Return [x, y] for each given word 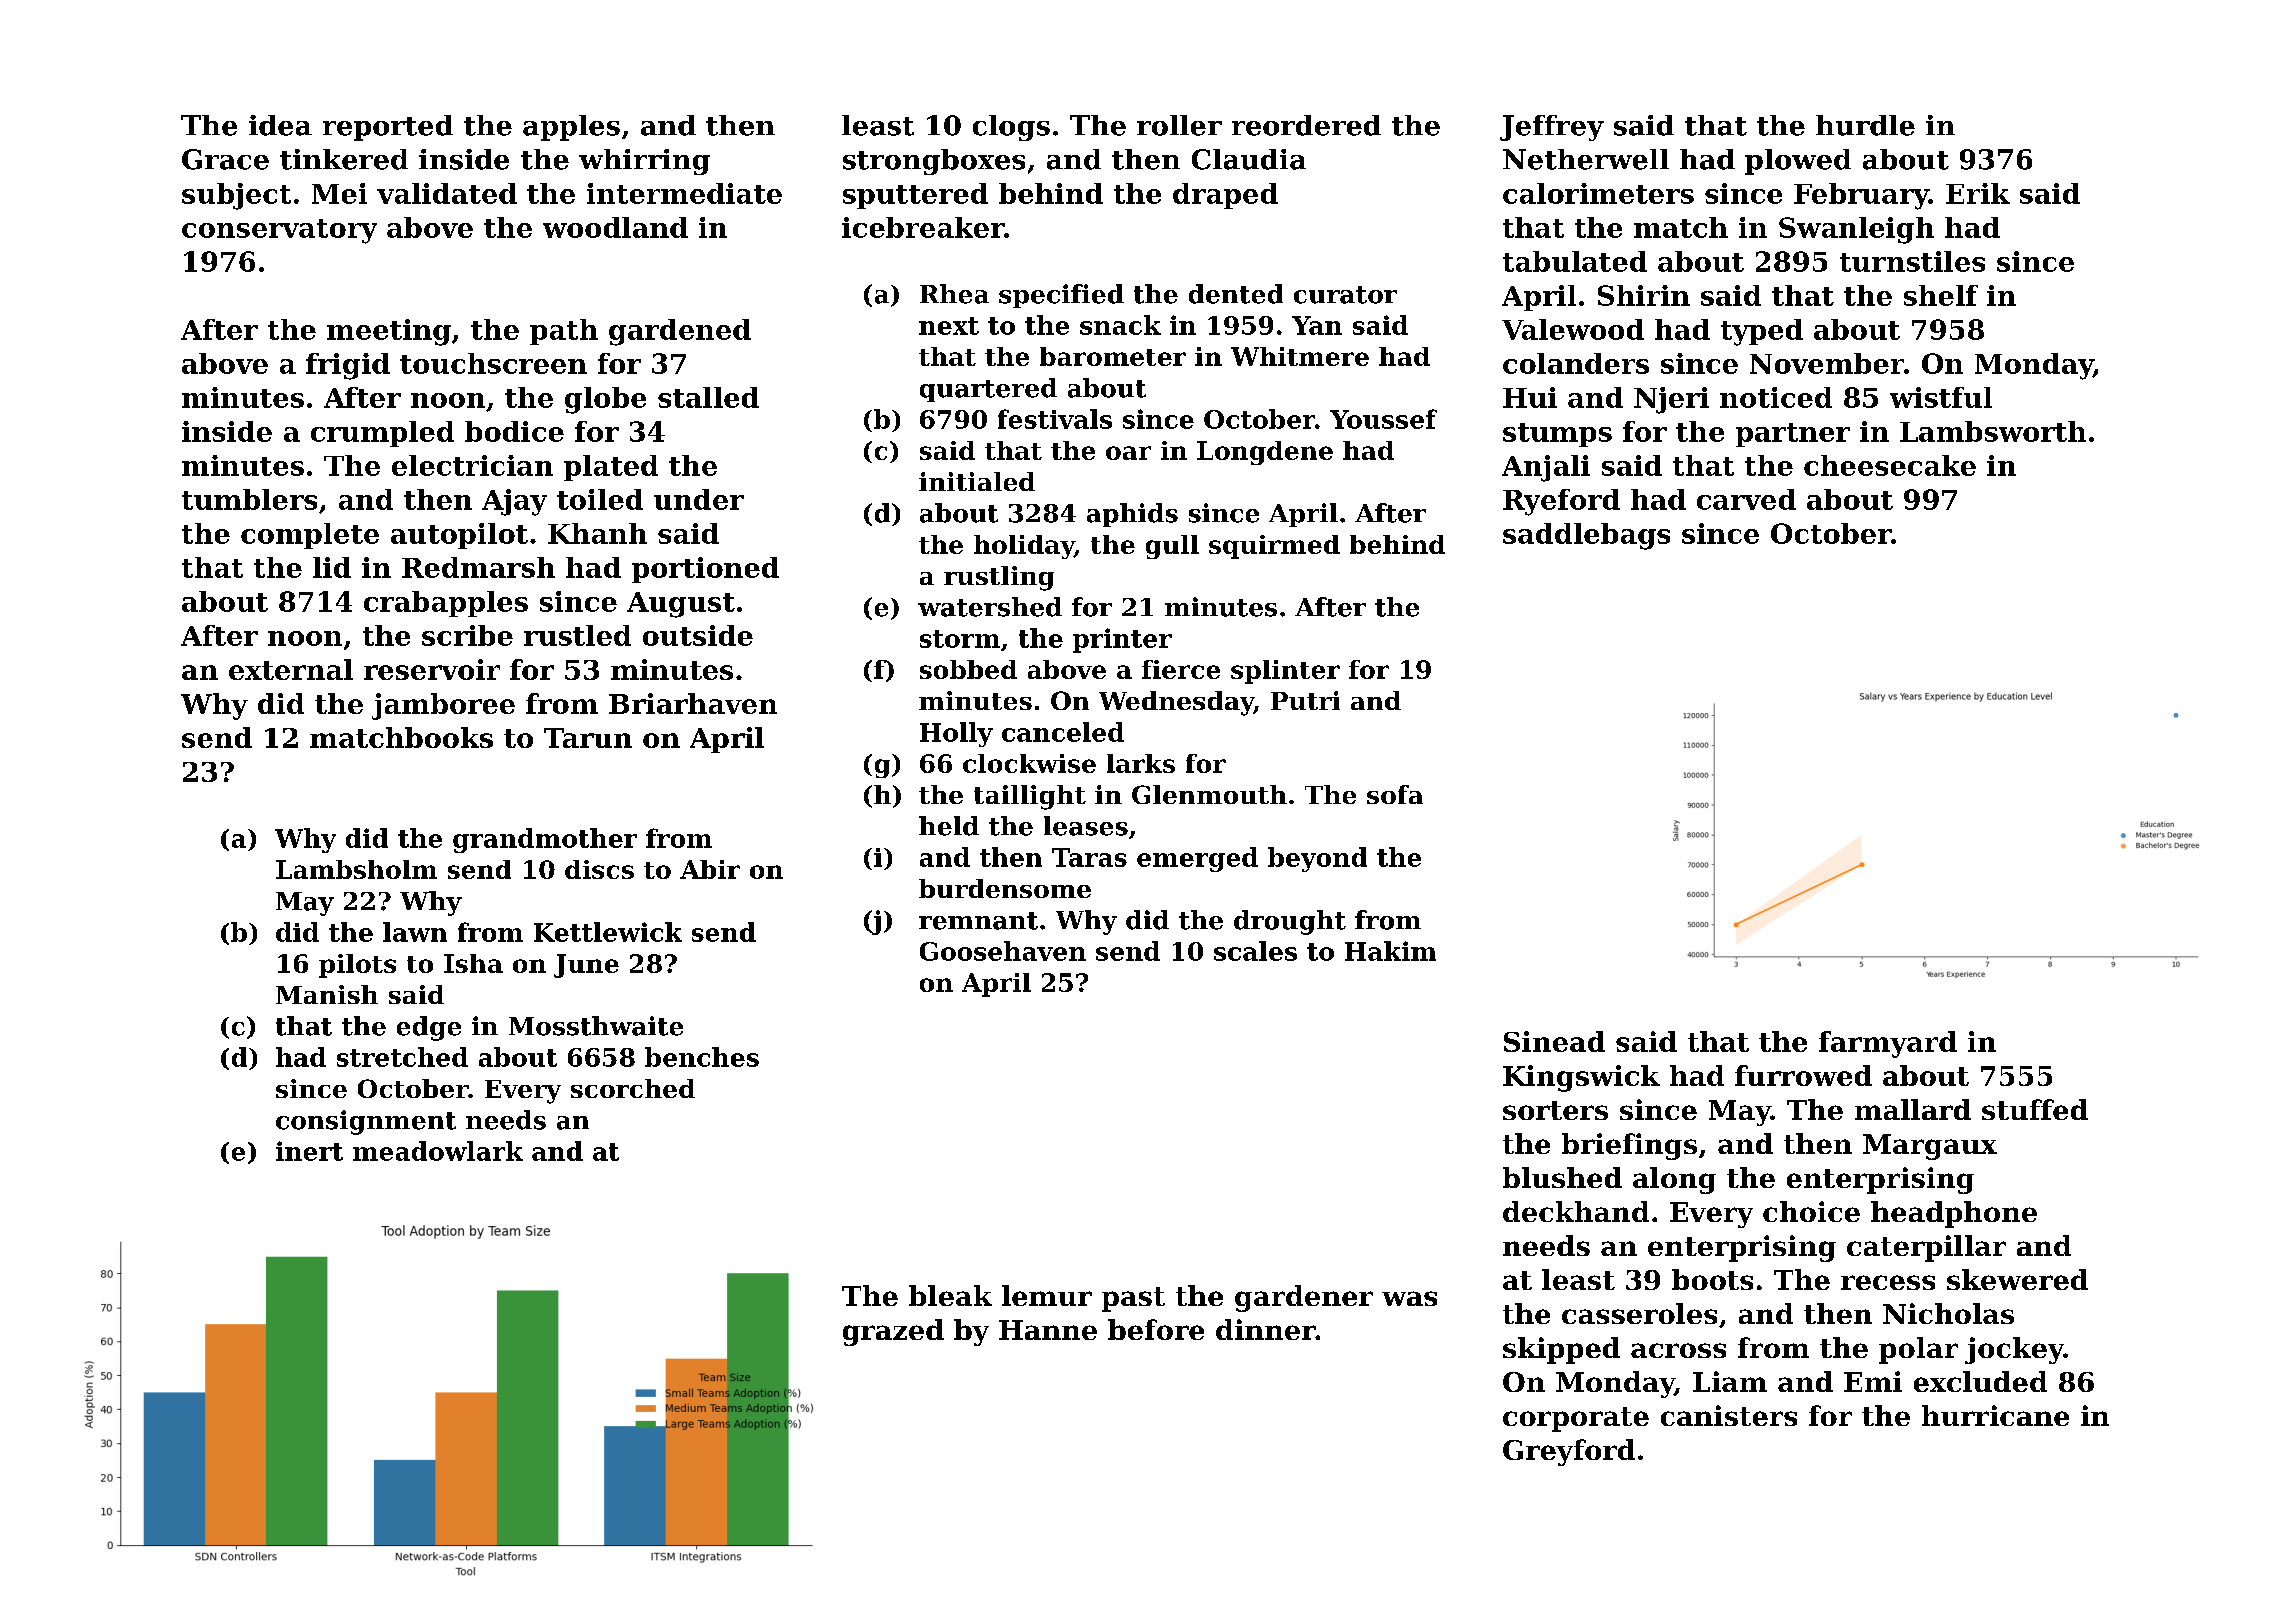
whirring [644, 162]
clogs [1011, 128]
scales [1255, 951]
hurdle [1865, 125]
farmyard [1888, 1044]
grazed [893, 1332]
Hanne [1048, 1330]
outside [698, 635]
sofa [1395, 794]
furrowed [1803, 1075]
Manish [327, 994]
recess [1888, 1282]
